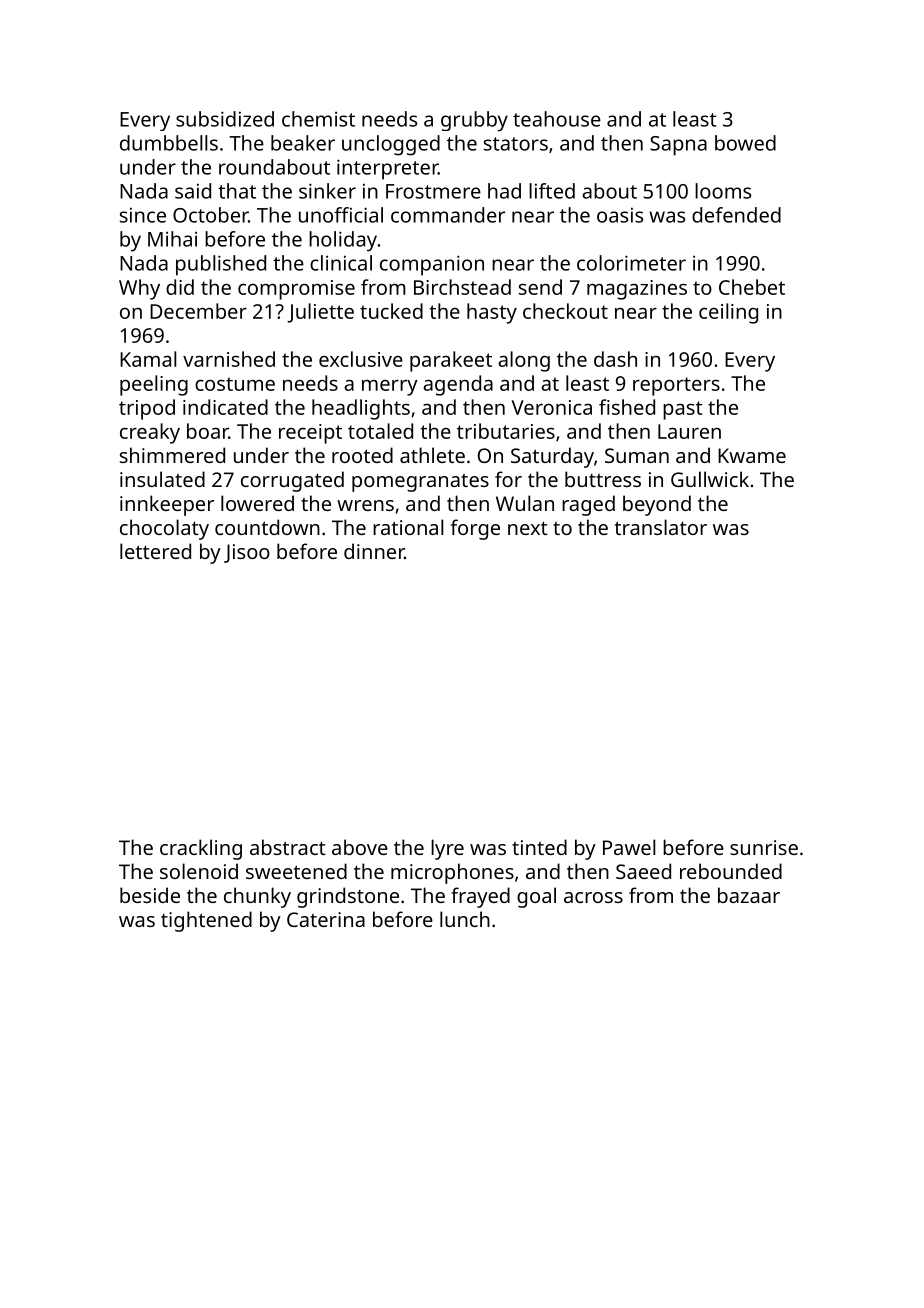 The image size is (924, 1308). What do you see at coordinates (208, 431) in the document?
I see `boar` at bounding box center [208, 431].
